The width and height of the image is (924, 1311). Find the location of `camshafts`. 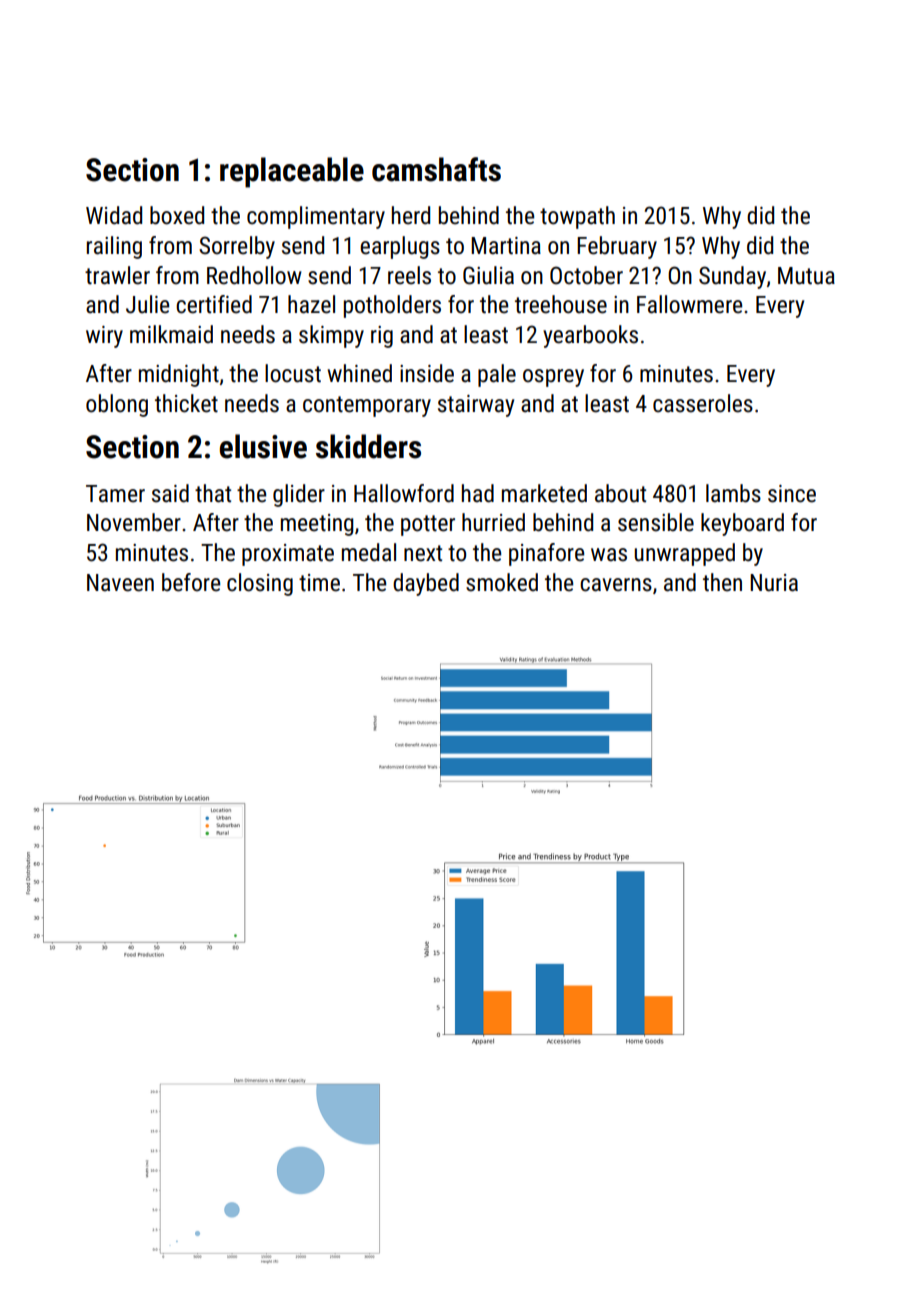

camshafts is located at coordinates (436, 169).
